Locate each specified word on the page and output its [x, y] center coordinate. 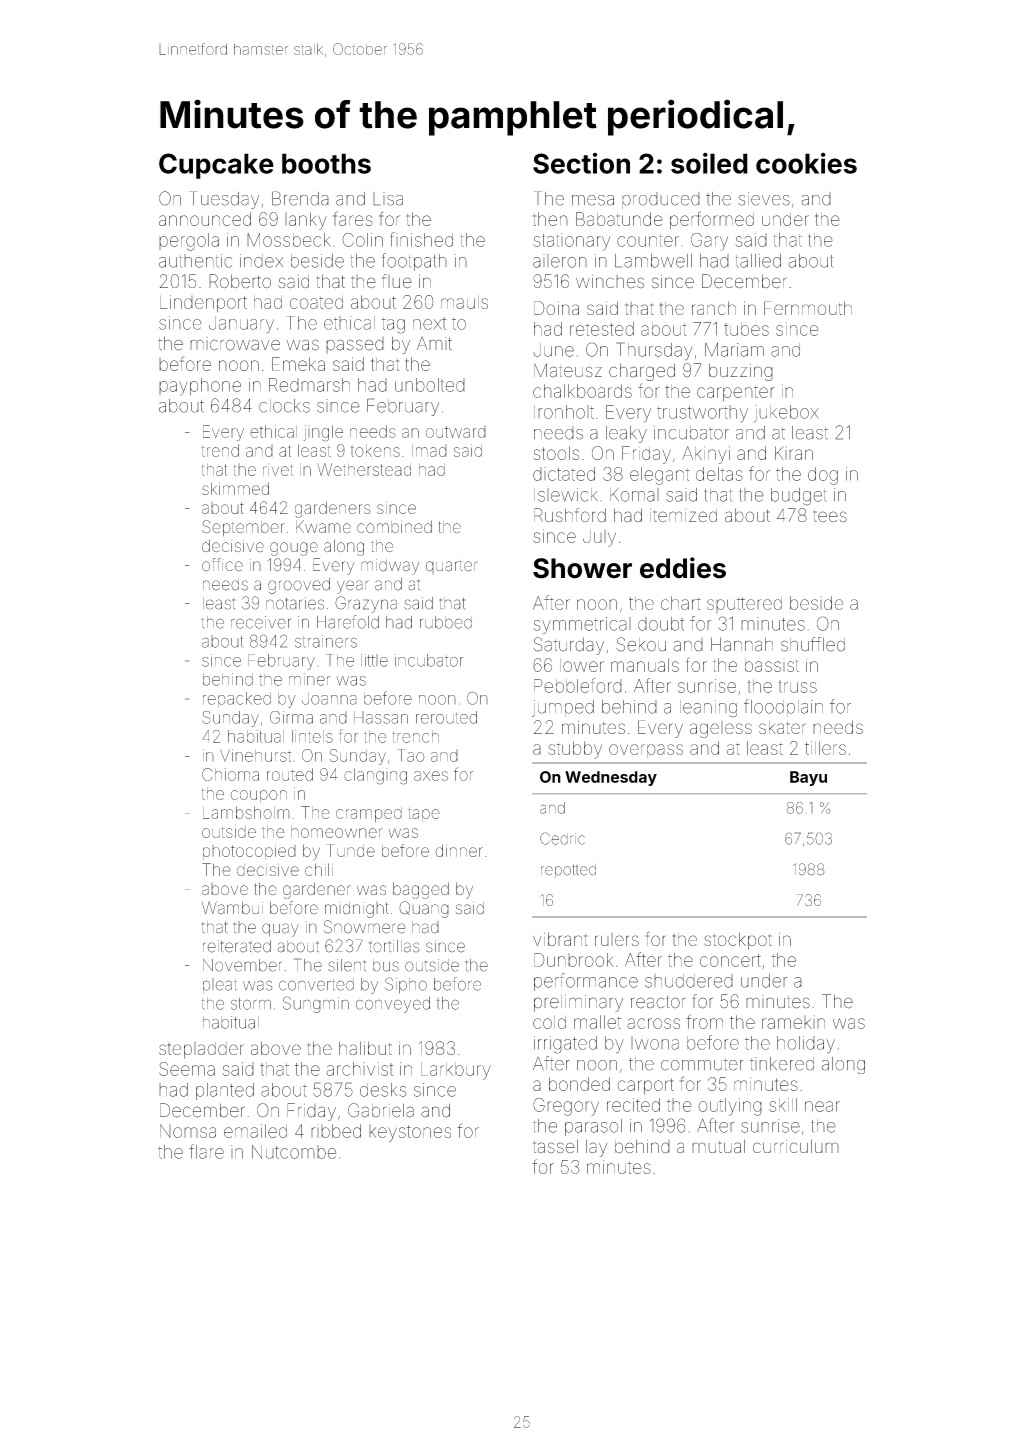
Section [581, 163]
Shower [582, 568]
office [222, 565]
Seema [187, 1069]
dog [823, 476]
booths [326, 163]
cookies [806, 163]
